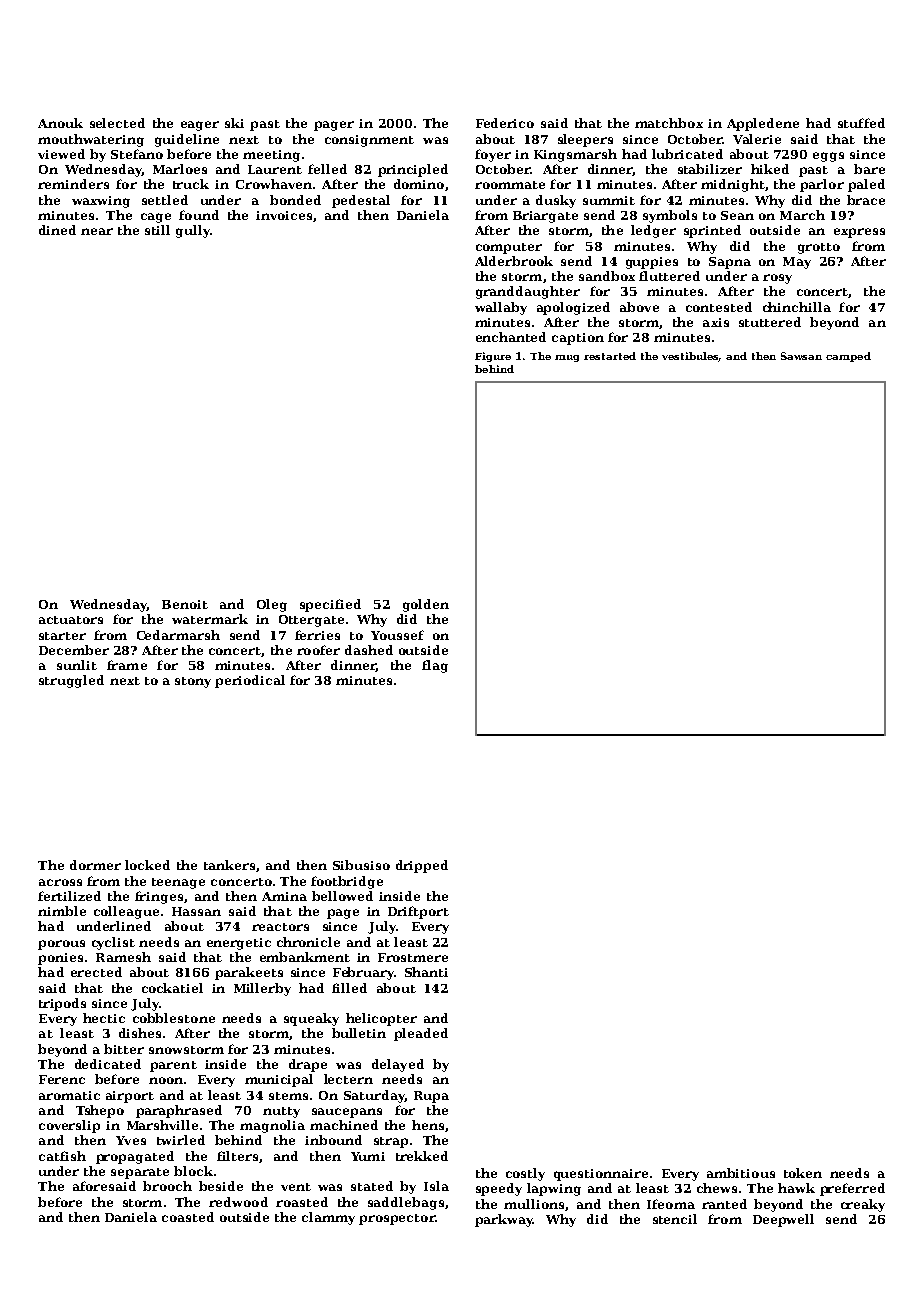 The width and height of the document is (924, 1308). I want to click on pleaded, so click(421, 1034).
